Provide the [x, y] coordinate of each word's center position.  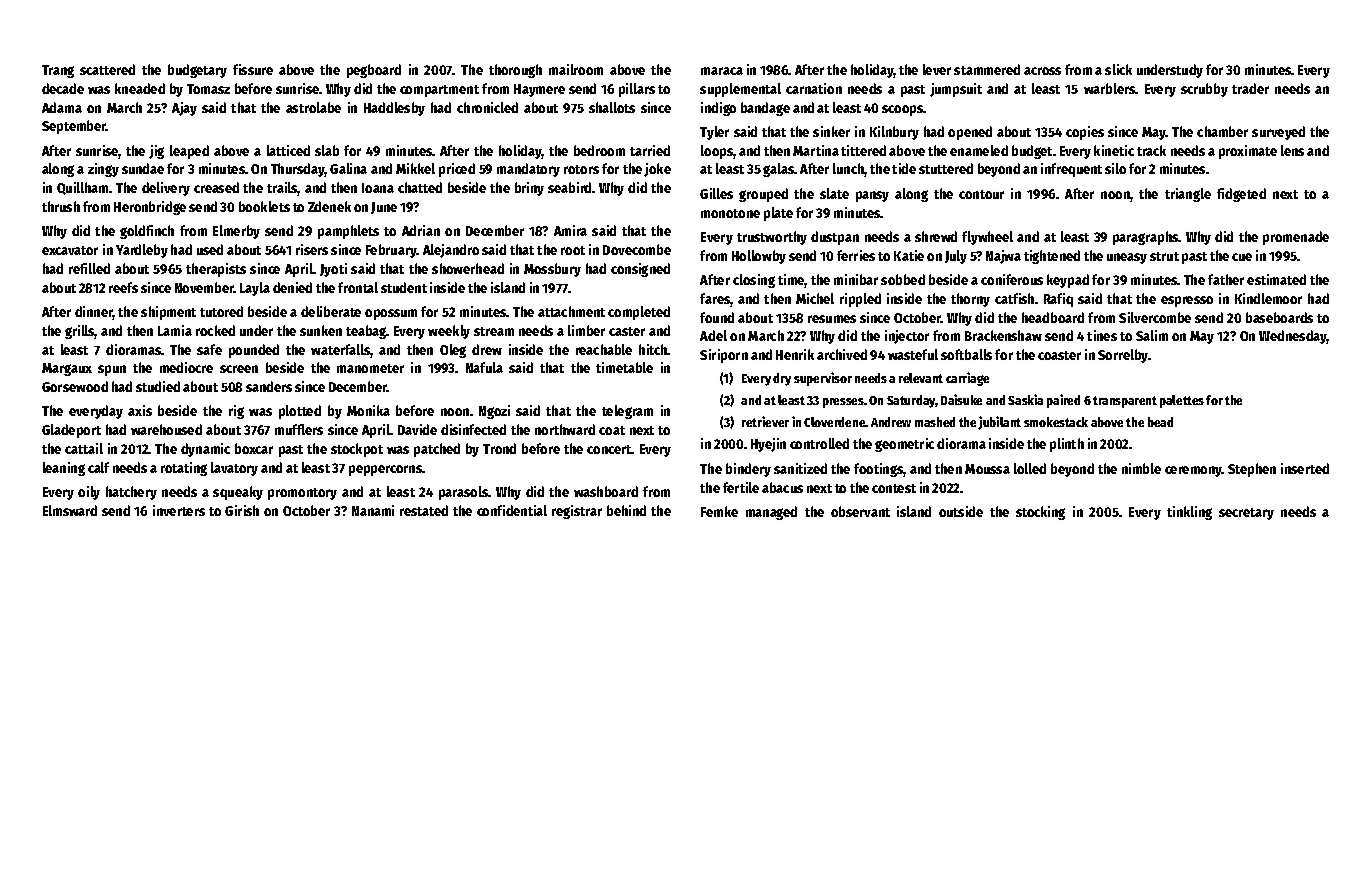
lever [937, 69]
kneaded [140, 88]
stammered [987, 69]
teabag [366, 332]
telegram [627, 412]
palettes [1182, 401]
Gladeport [71, 431]
